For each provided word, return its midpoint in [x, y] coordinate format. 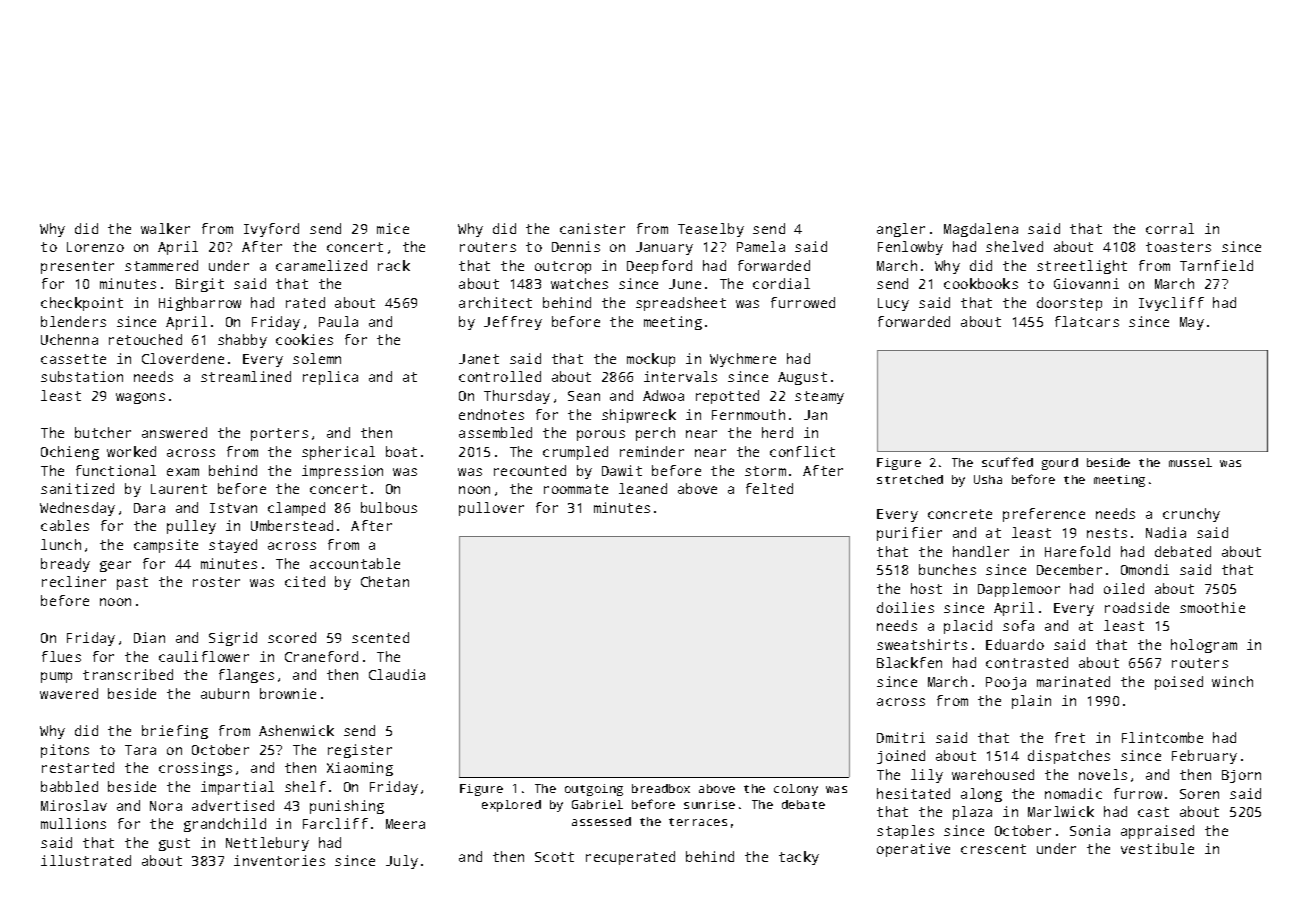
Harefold [1077, 551]
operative [913, 850]
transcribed [128, 674]
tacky [799, 858]
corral [1170, 228]
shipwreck [639, 416]
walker [165, 228]
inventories [279, 860]
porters [279, 434]
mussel [1190, 462]
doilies [905, 607]
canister [592, 228]
